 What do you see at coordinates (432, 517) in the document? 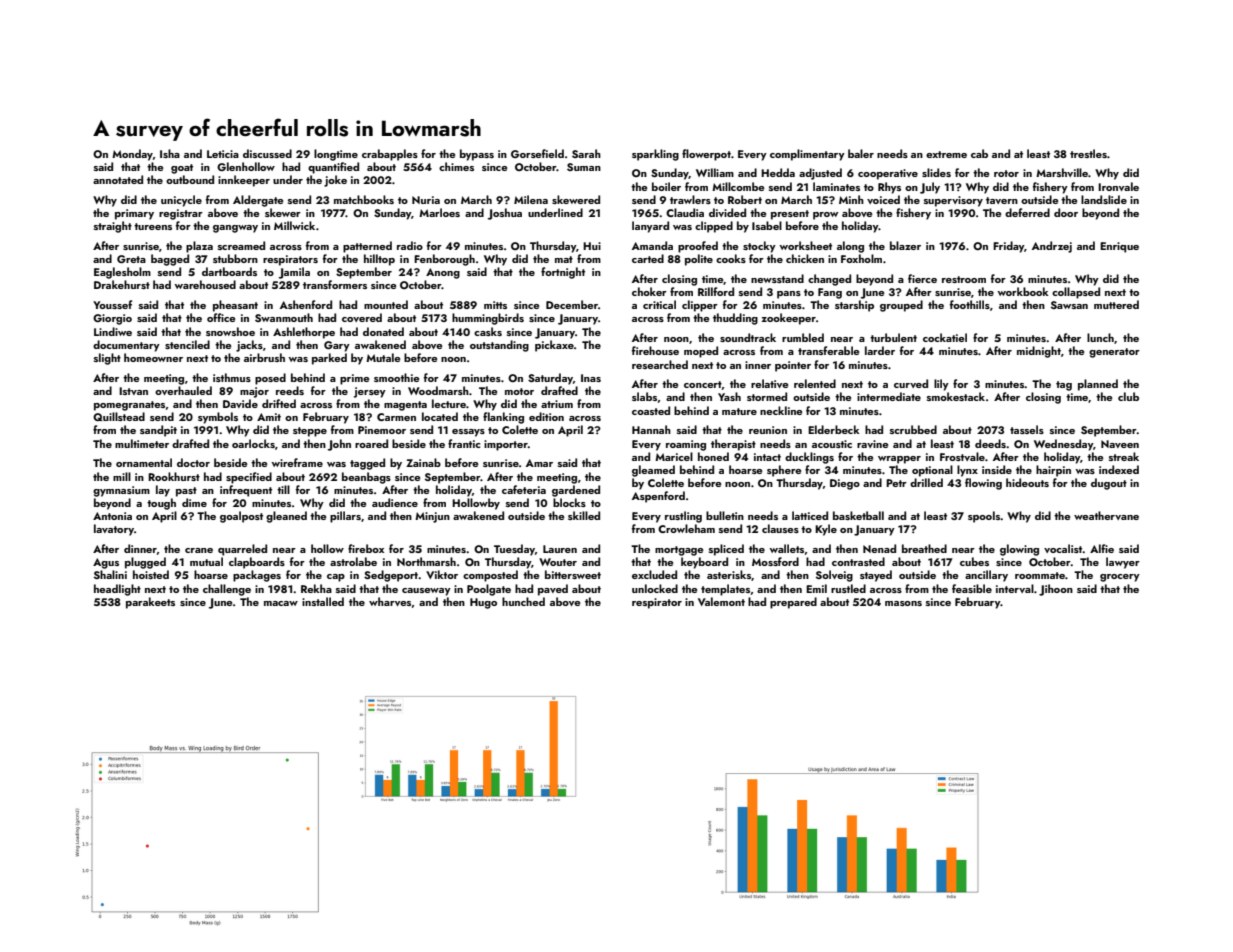
I see `Minjun` at bounding box center [432, 517].
